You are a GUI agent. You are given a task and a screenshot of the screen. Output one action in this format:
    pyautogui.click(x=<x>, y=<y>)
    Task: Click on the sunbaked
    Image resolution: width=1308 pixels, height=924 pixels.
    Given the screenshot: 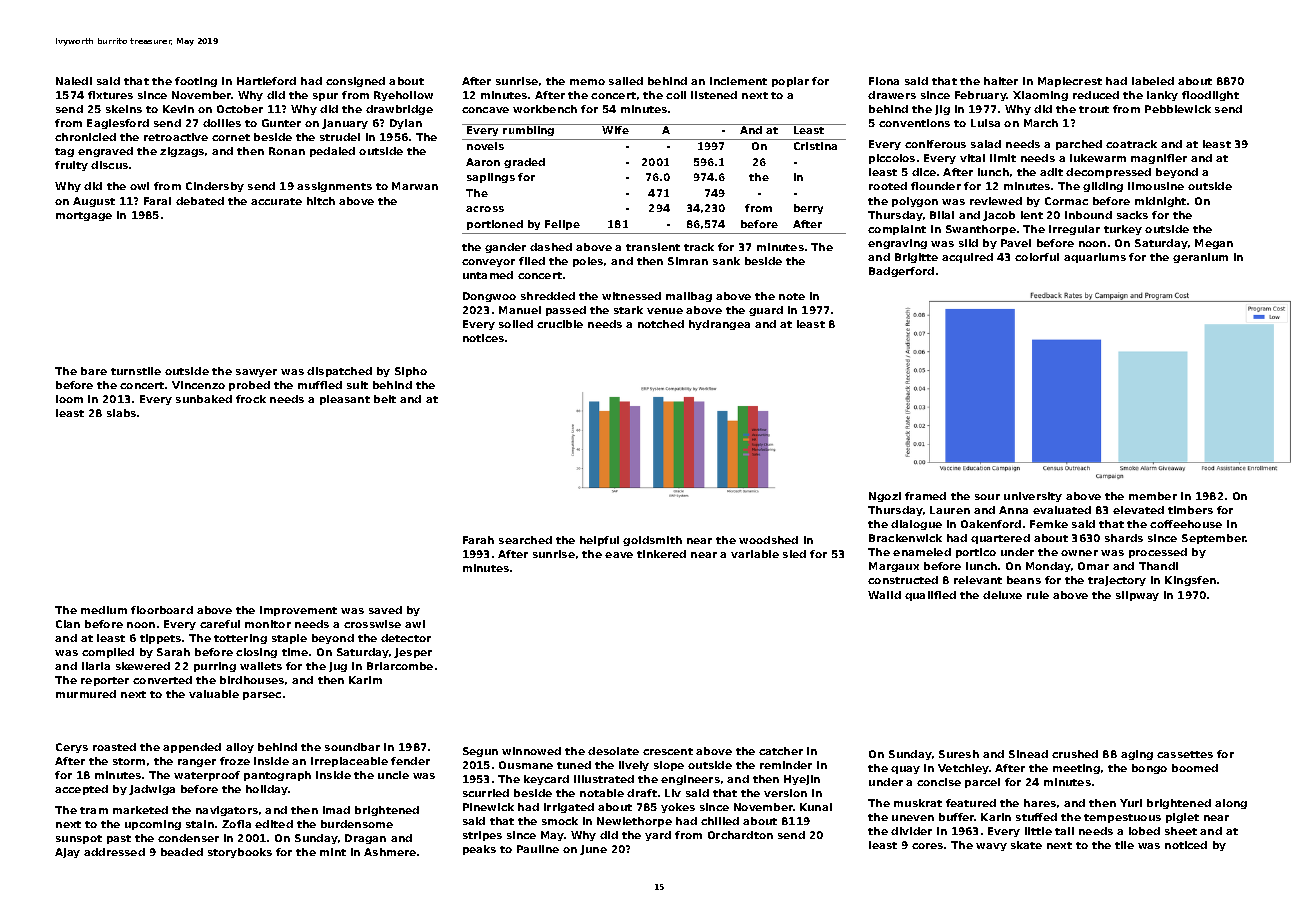 What is the action you would take?
    pyautogui.click(x=204, y=399)
